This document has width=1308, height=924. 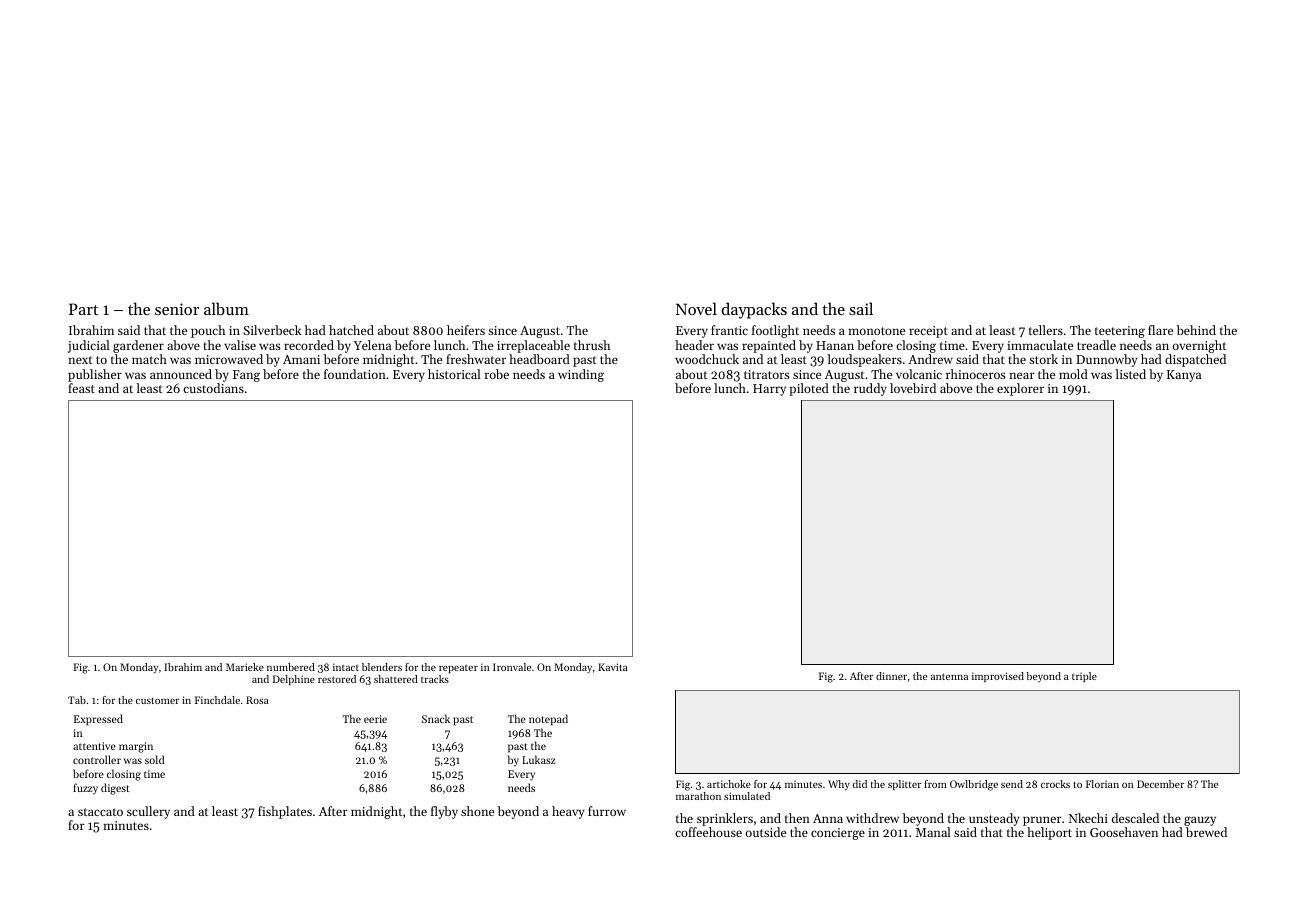 What do you see at coordinates (115, 789) in the document?
I see `digest` at bounding box center [115, 789].
